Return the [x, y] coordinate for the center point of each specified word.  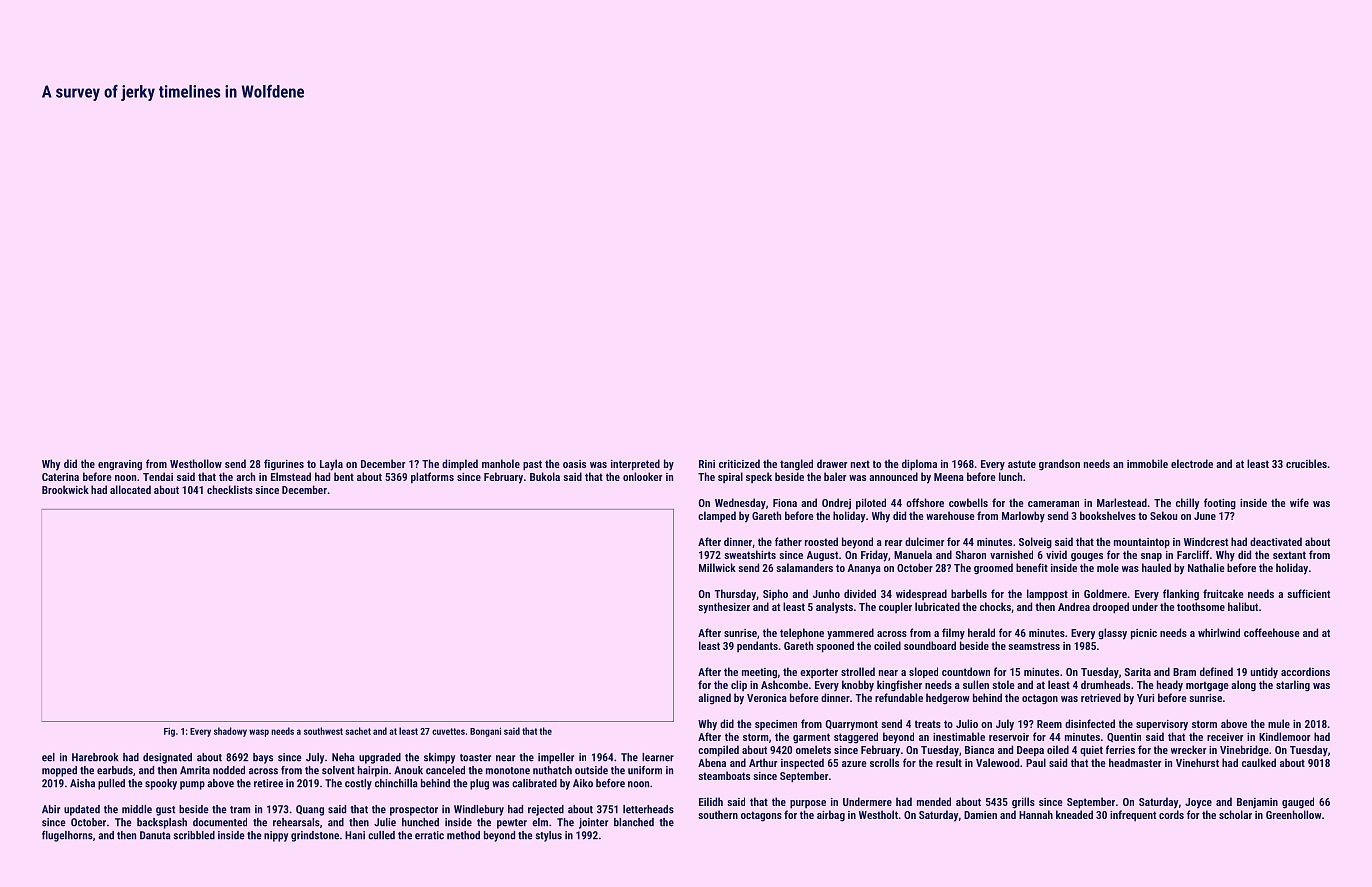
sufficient [1308, 593]
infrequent [1133, 816]
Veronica [767, 698]
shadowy [230, 732]
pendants [757, 646]
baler [835, 476]
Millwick [717, 567]
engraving [120, 465]
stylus [549, 836]
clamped [717, 516]
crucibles [1306, 463]
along [1243, 686]
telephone [802, 633]
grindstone [315, 836]
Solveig [1035, 543]
